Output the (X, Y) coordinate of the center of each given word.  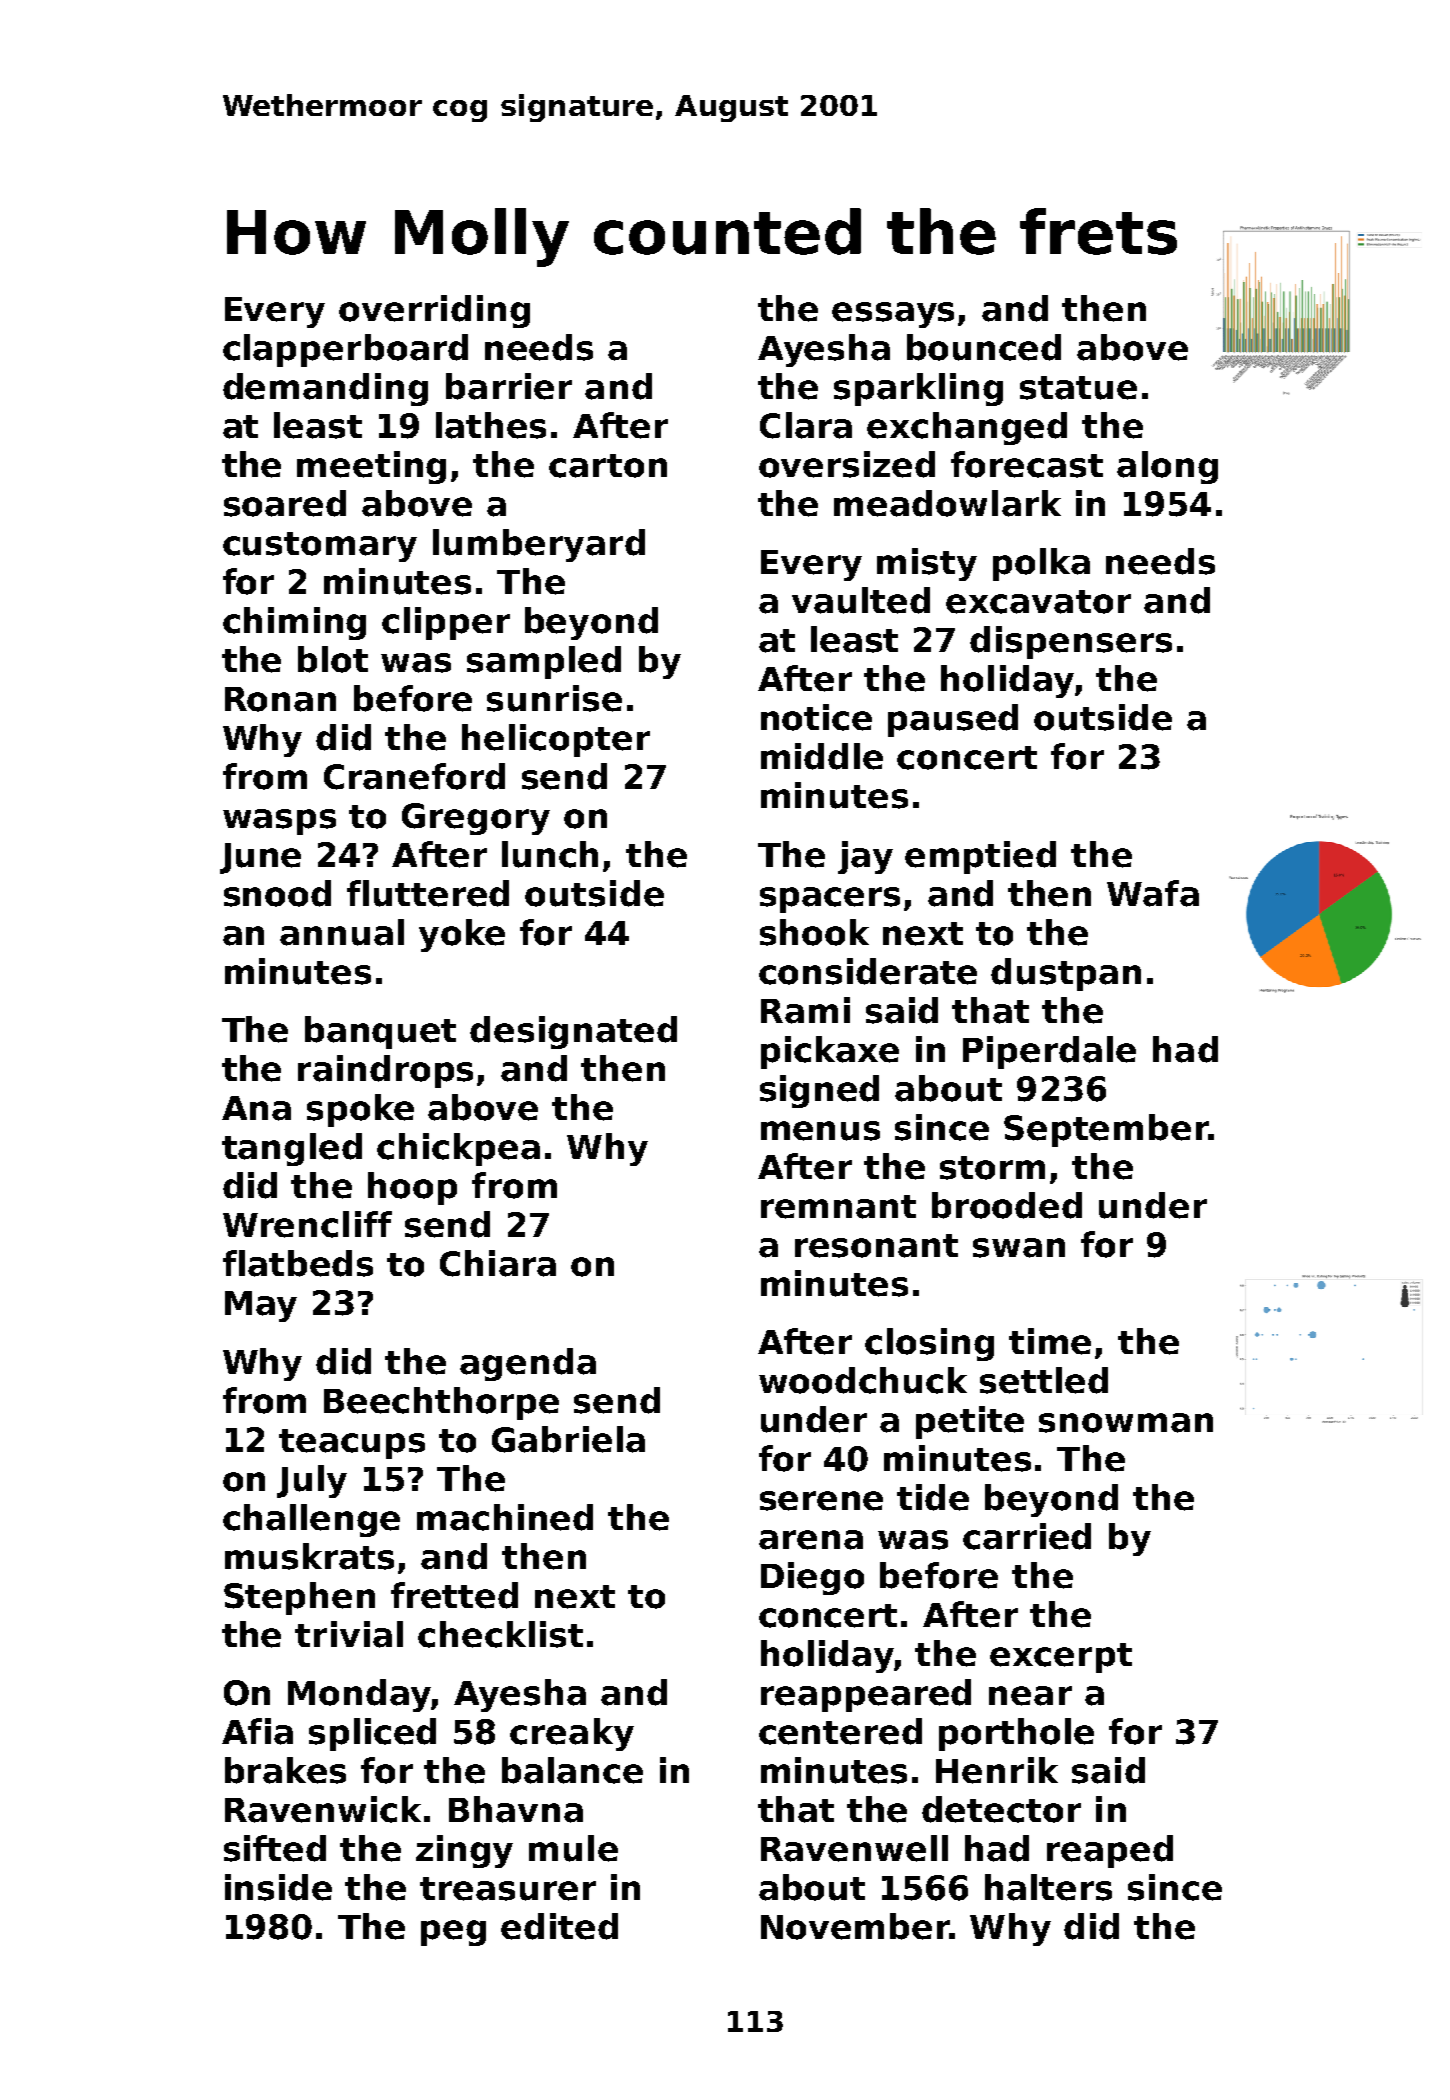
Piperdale (1049, 1052)
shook (814, 932)
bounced (984, 347)
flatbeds (298, 1263)
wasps (279, 822)
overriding (434, 311)
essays (893, 315)
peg (453, 1933)
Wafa (1153, 893)
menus (820, 1131)
